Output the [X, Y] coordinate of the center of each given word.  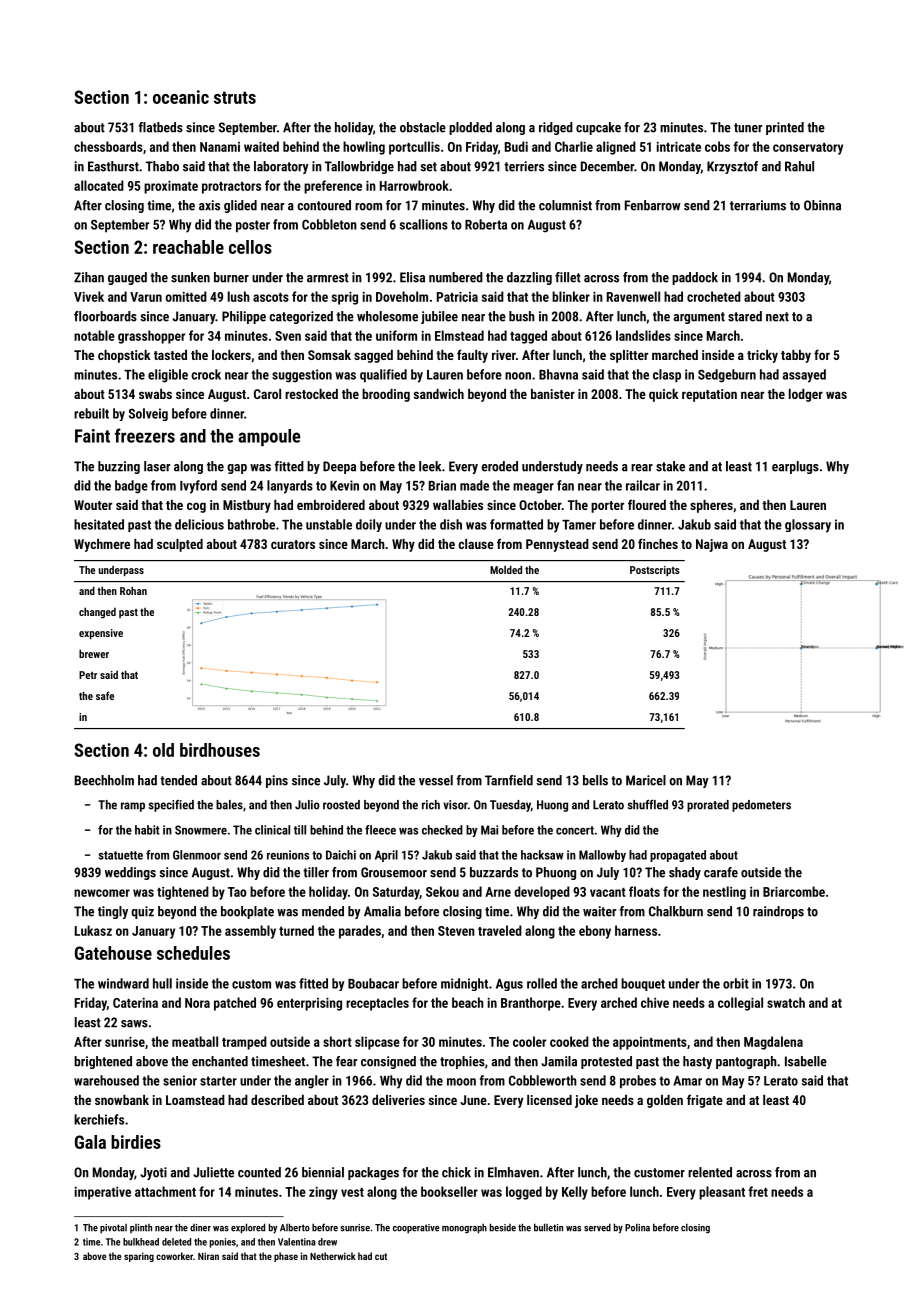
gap [237, 469]
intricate [678, 147]
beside [503, 1227]
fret [758, 1191]
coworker [174, 1256]
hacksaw [542, 855]
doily [369, 525]
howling [364, 148]
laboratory [281, 167]
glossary [808, 526]
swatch [786, 1002]
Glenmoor [197, 855]
